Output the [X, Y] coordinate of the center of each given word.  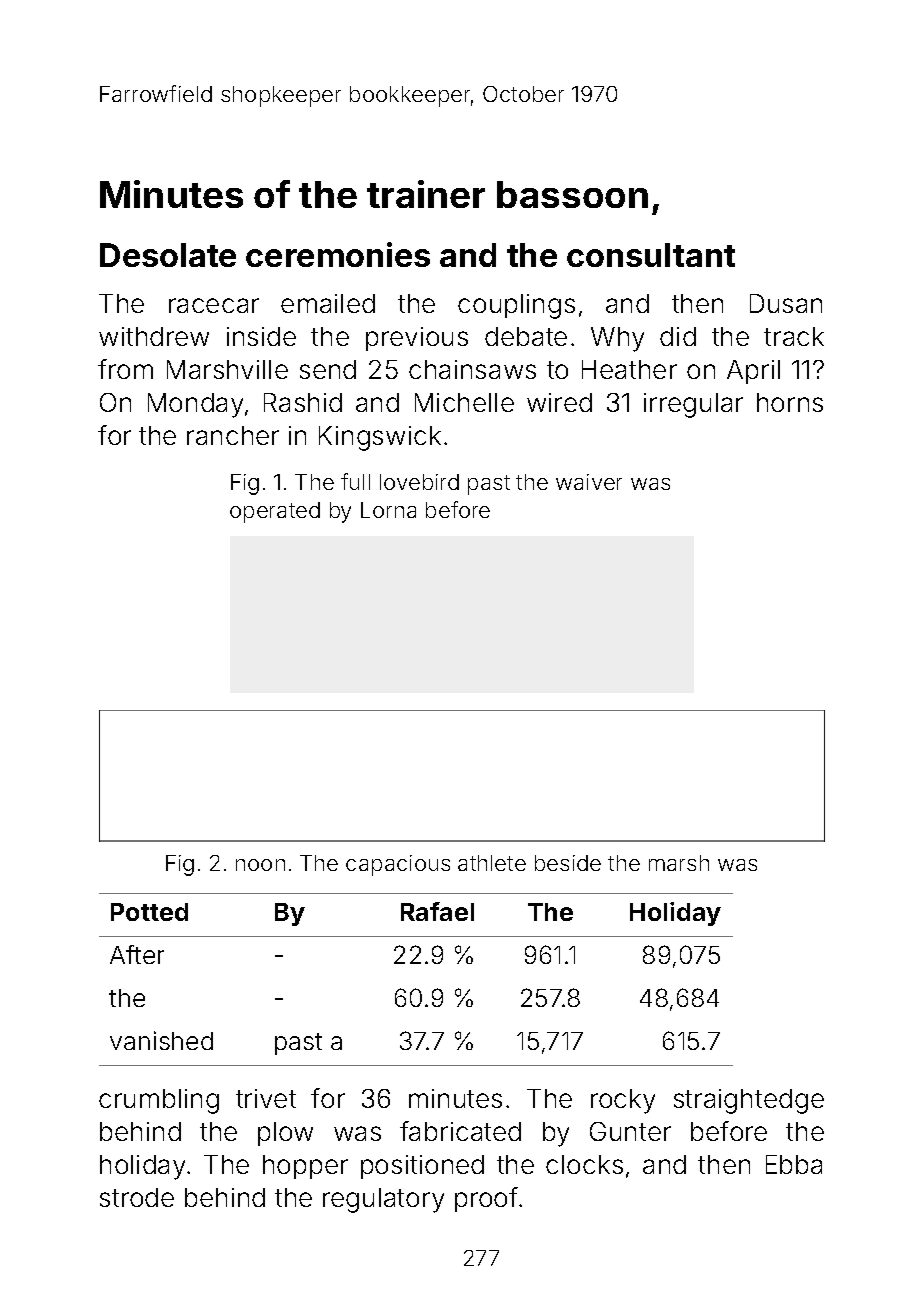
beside [568, 863]
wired [559, 402]
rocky [623, 1101]
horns [790, 402]
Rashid [303, 402]
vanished [161, 1040]
